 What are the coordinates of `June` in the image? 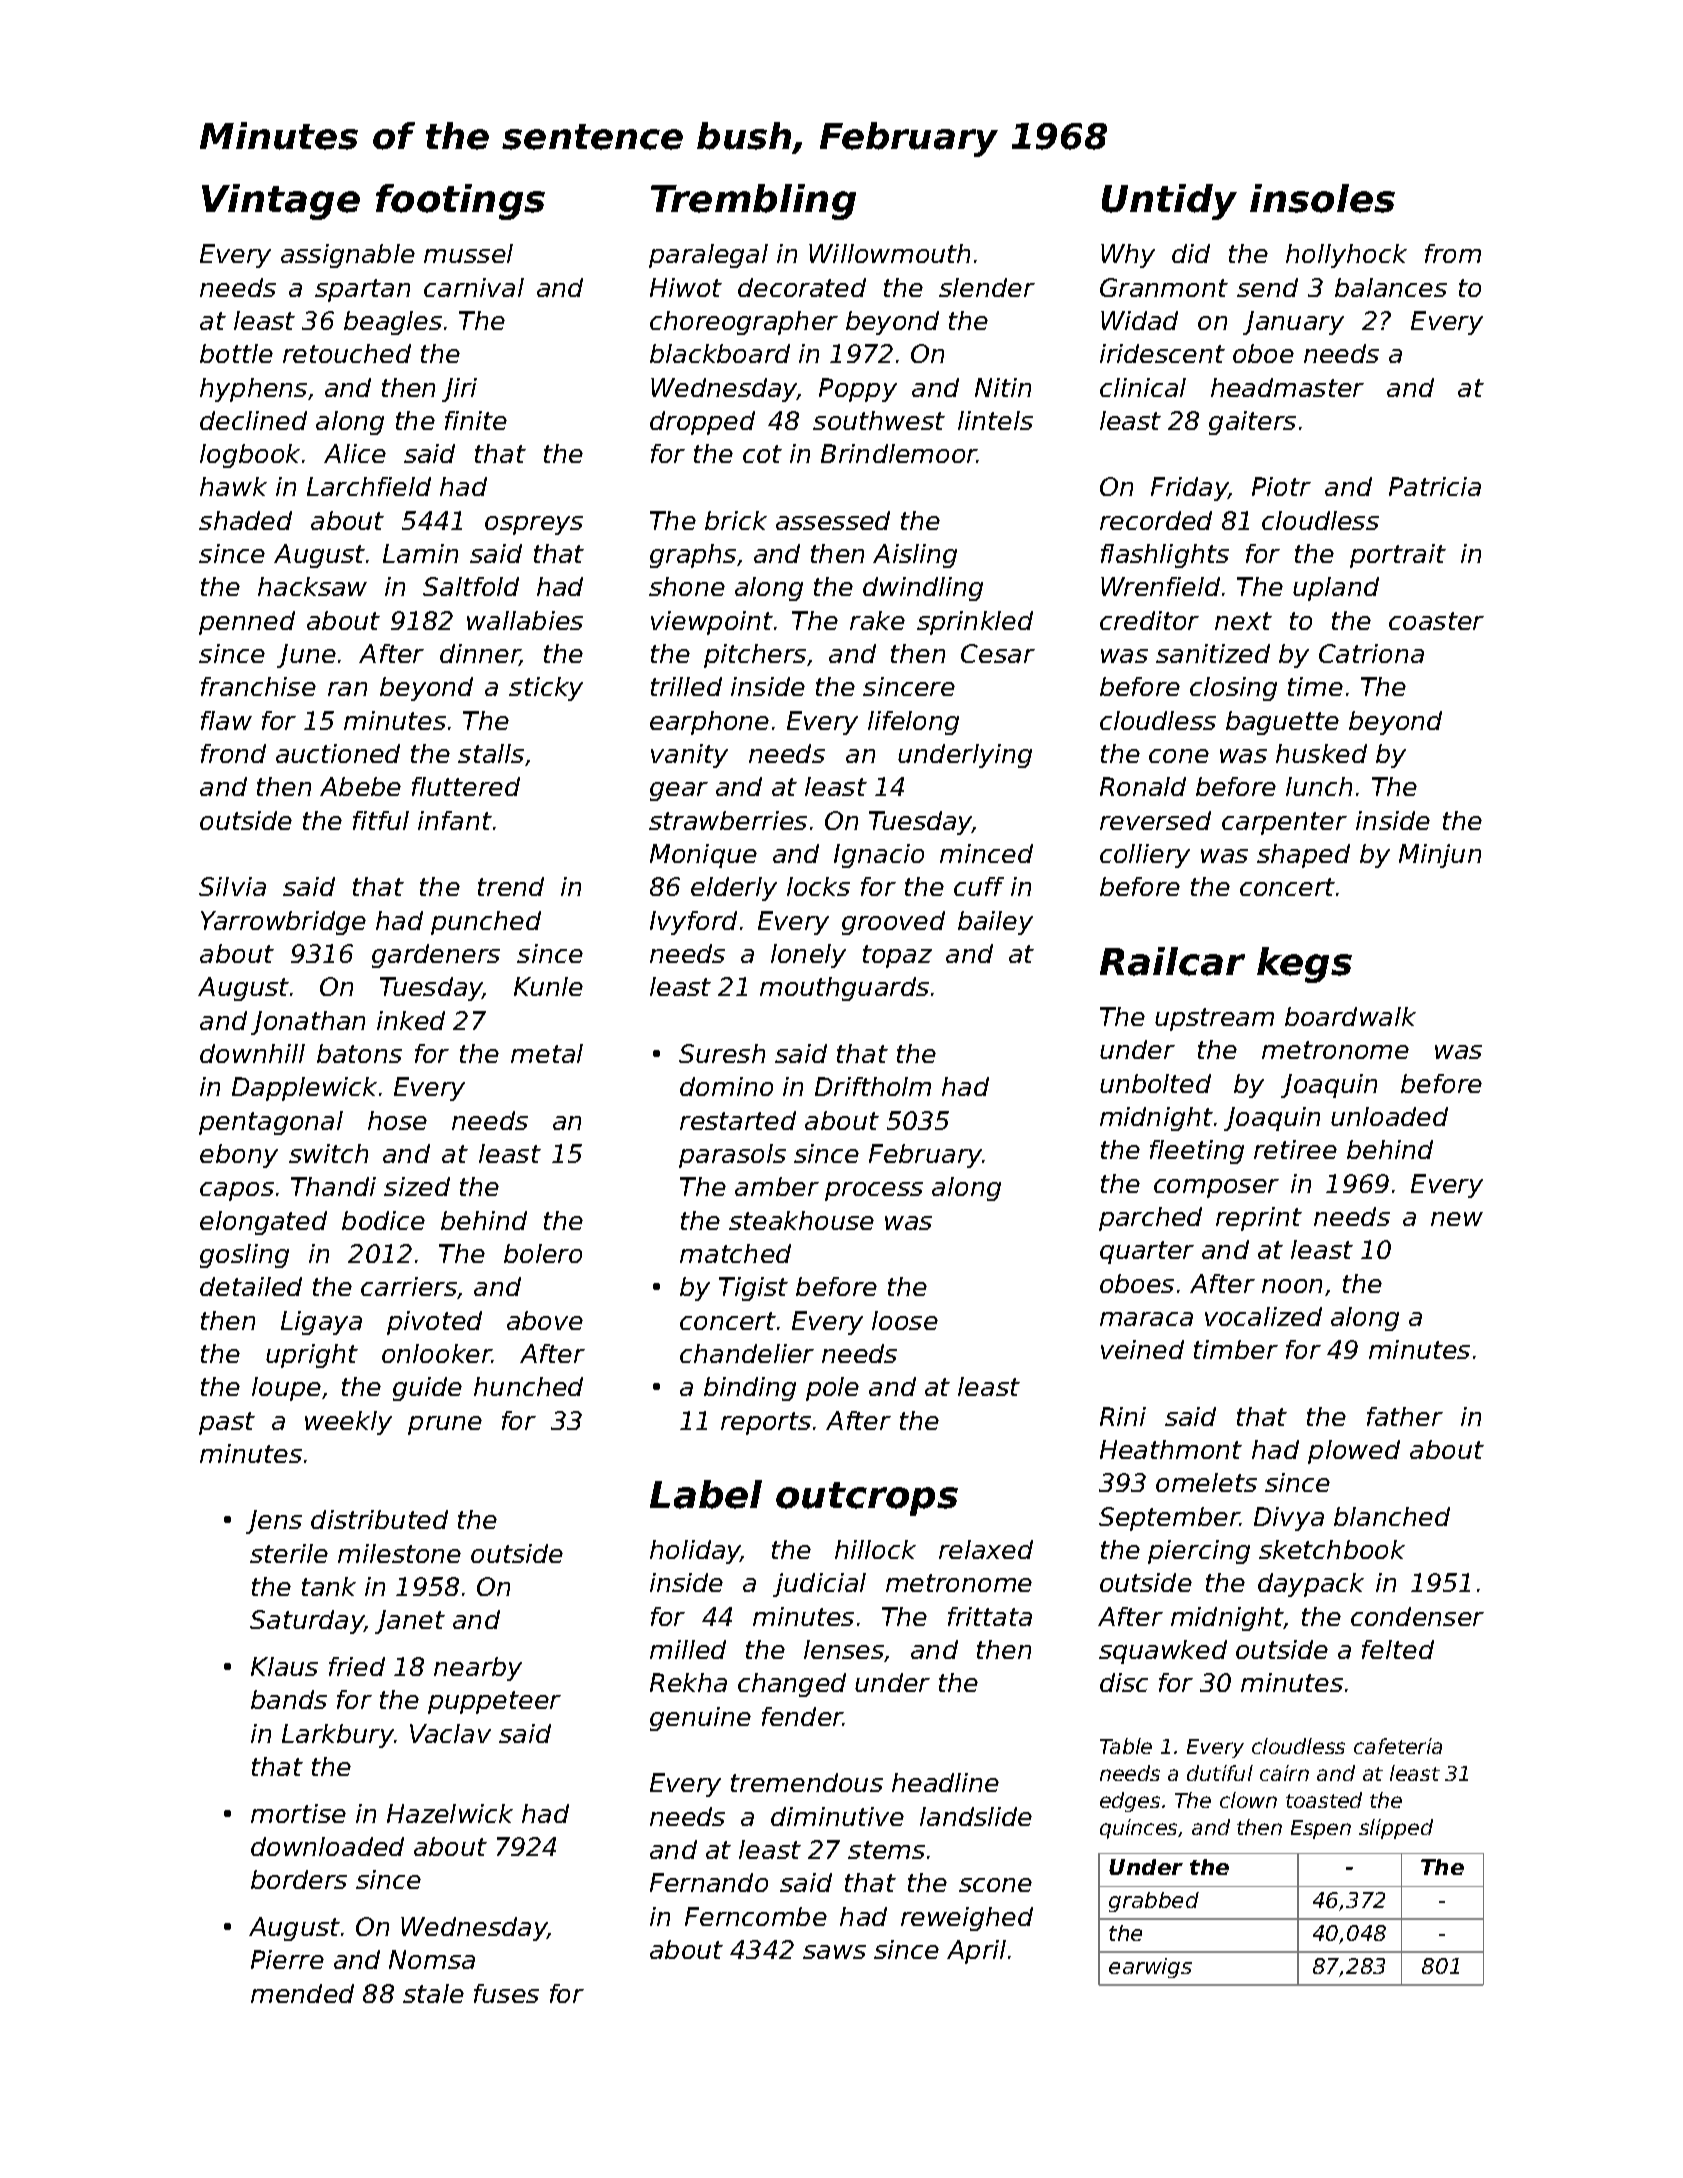 It's located at (306, 656).
